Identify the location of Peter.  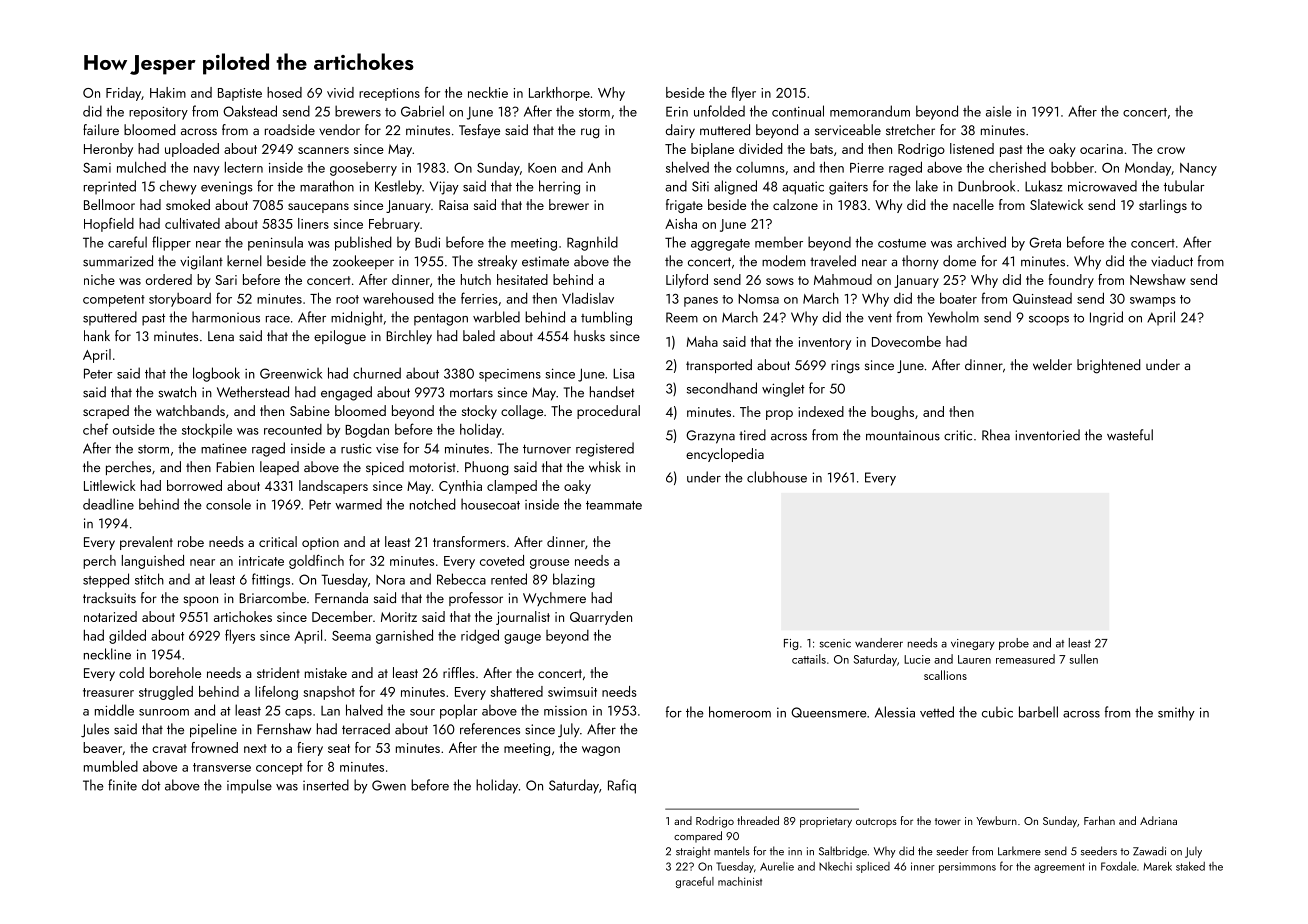
(98, 373).
